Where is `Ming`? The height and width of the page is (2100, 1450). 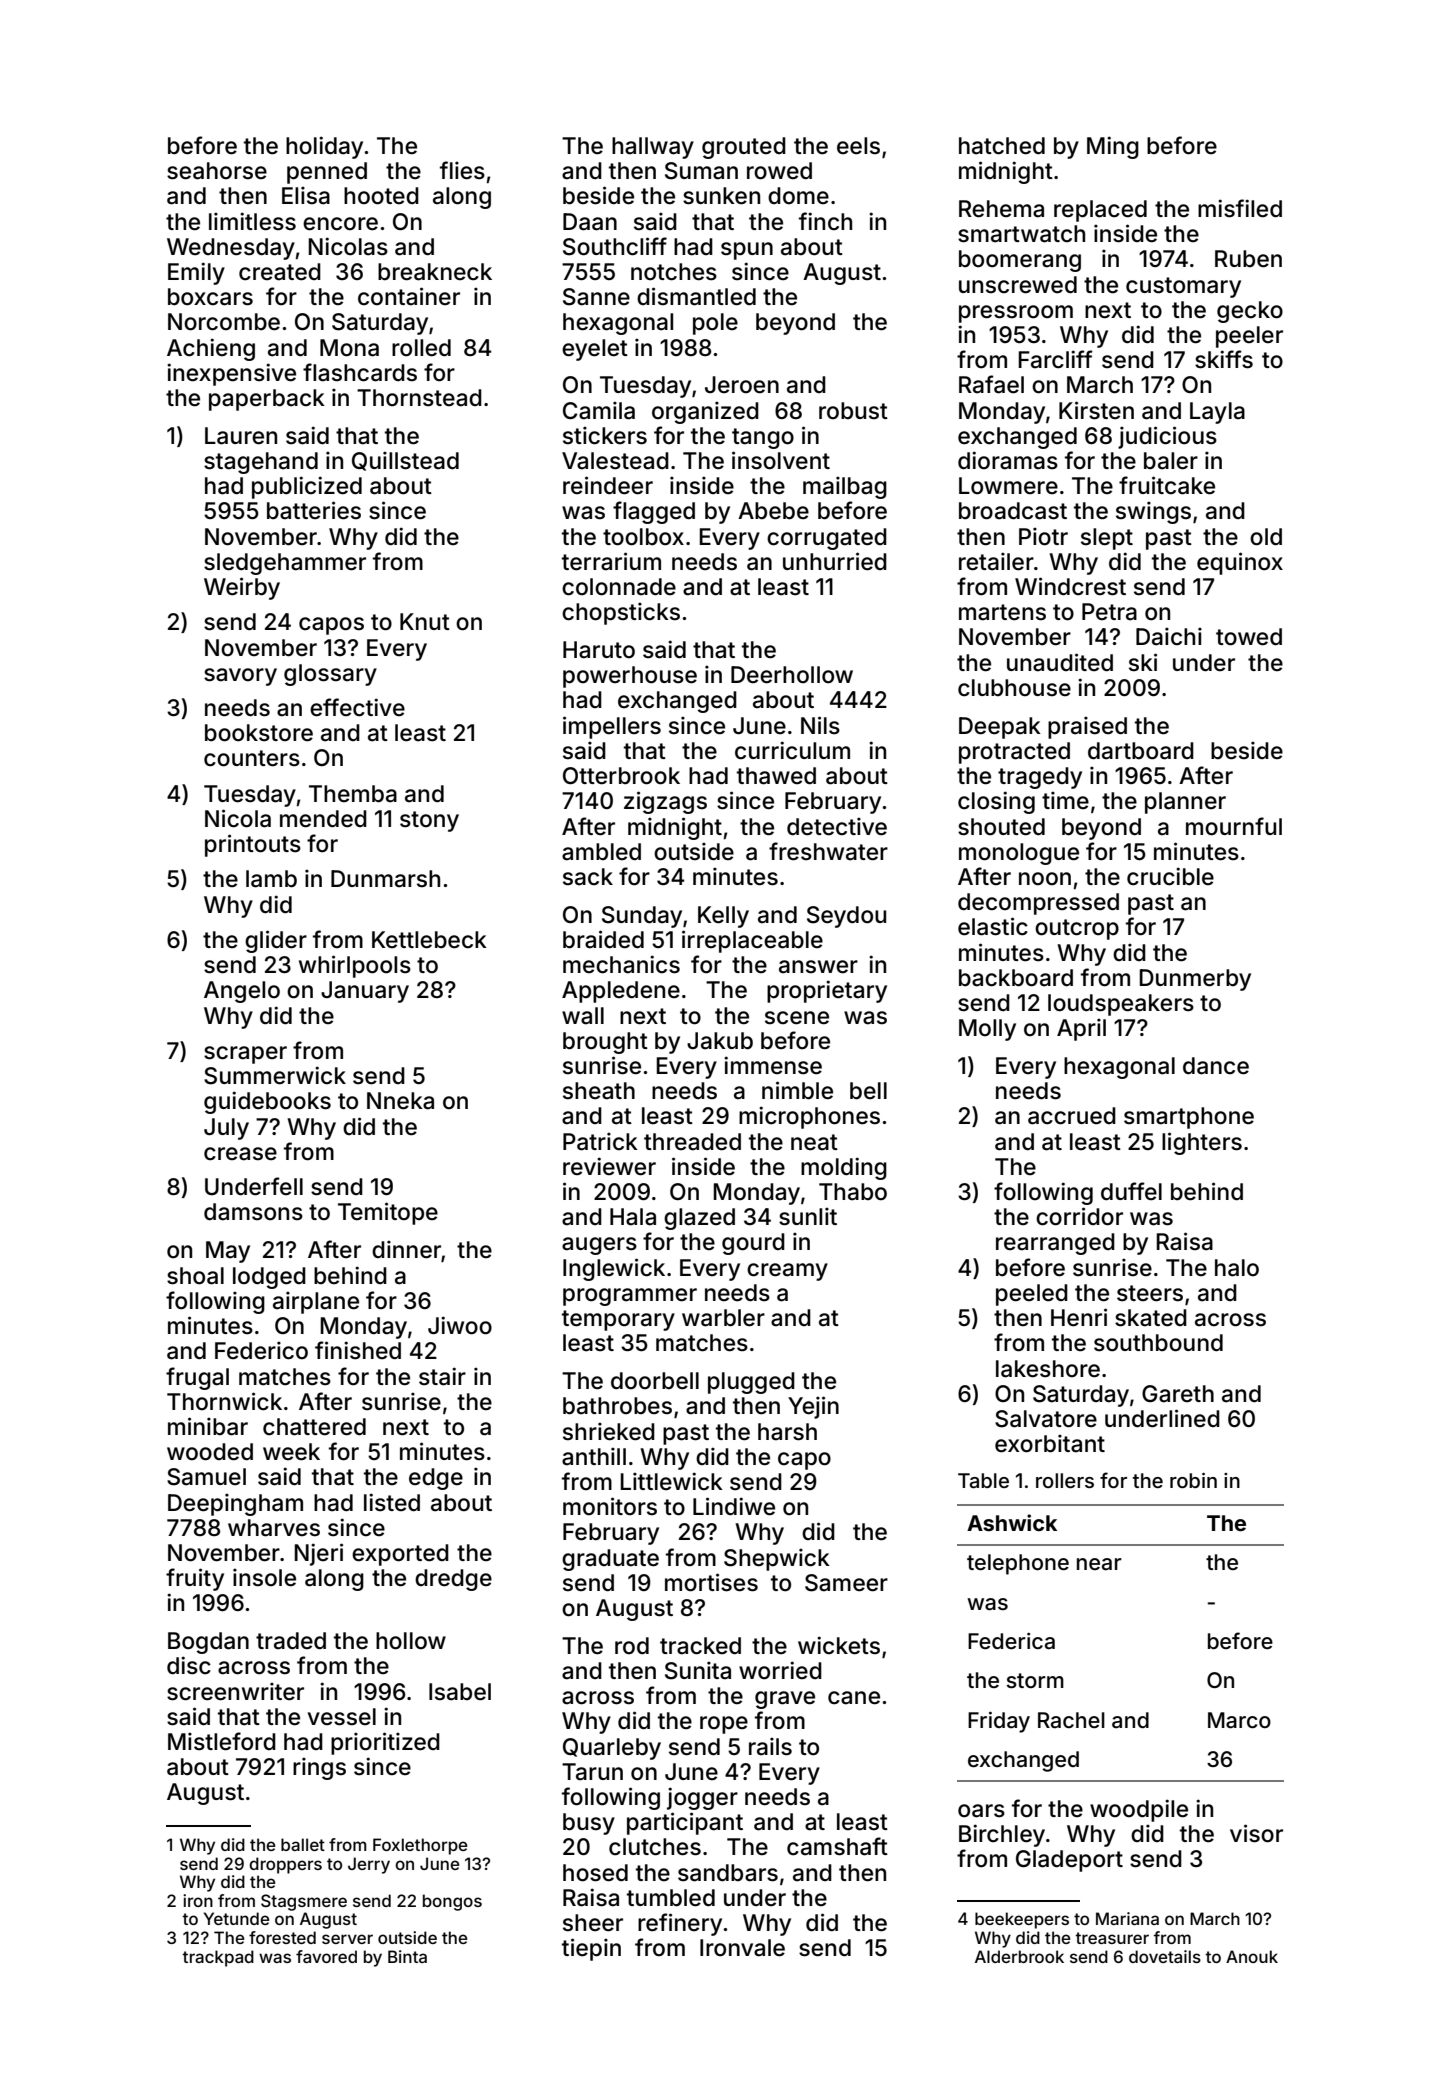 Ming is located at coordinates (1113, 147).
